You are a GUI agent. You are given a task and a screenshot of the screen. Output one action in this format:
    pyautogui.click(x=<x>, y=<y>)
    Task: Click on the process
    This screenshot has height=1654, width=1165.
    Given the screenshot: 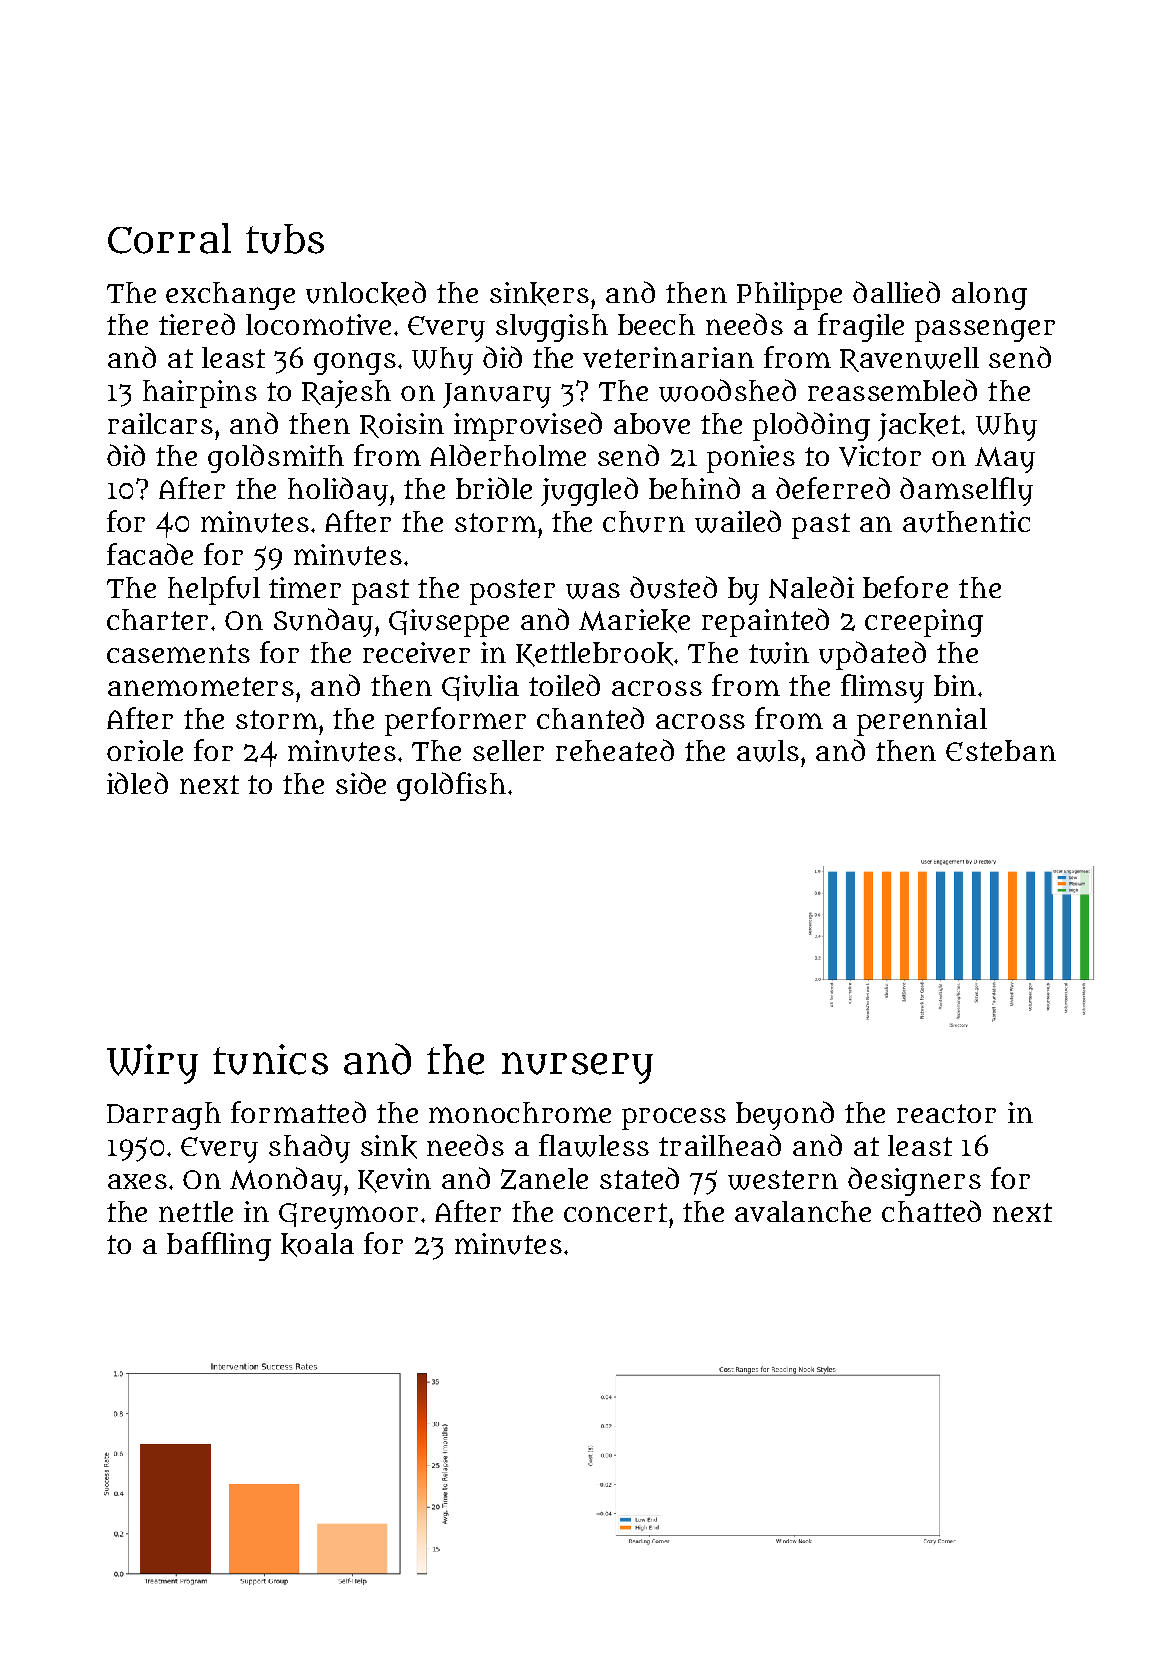 What is the action you would take?
    pyautogui.click(x=674, y=1119)
